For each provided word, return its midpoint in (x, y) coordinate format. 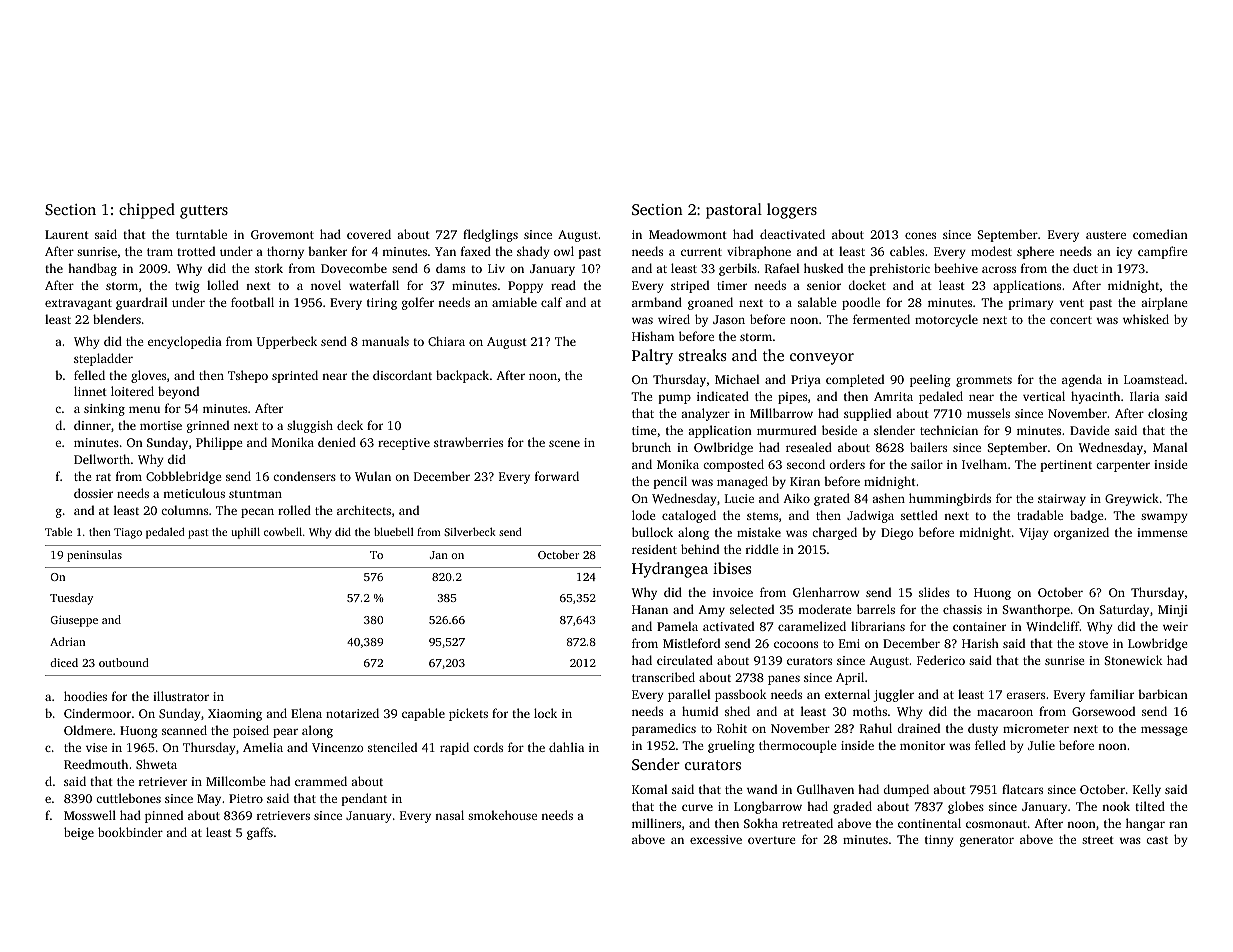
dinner (92, 425)
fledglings (490, 235)
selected (752, 609)
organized (1081, 533)
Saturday (1124, 610)
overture (771, 840)
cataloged (689, 516)
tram (160, 252)
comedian (1160, 234)
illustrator (181, 696)
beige (79, 833)
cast (1157, 840)
